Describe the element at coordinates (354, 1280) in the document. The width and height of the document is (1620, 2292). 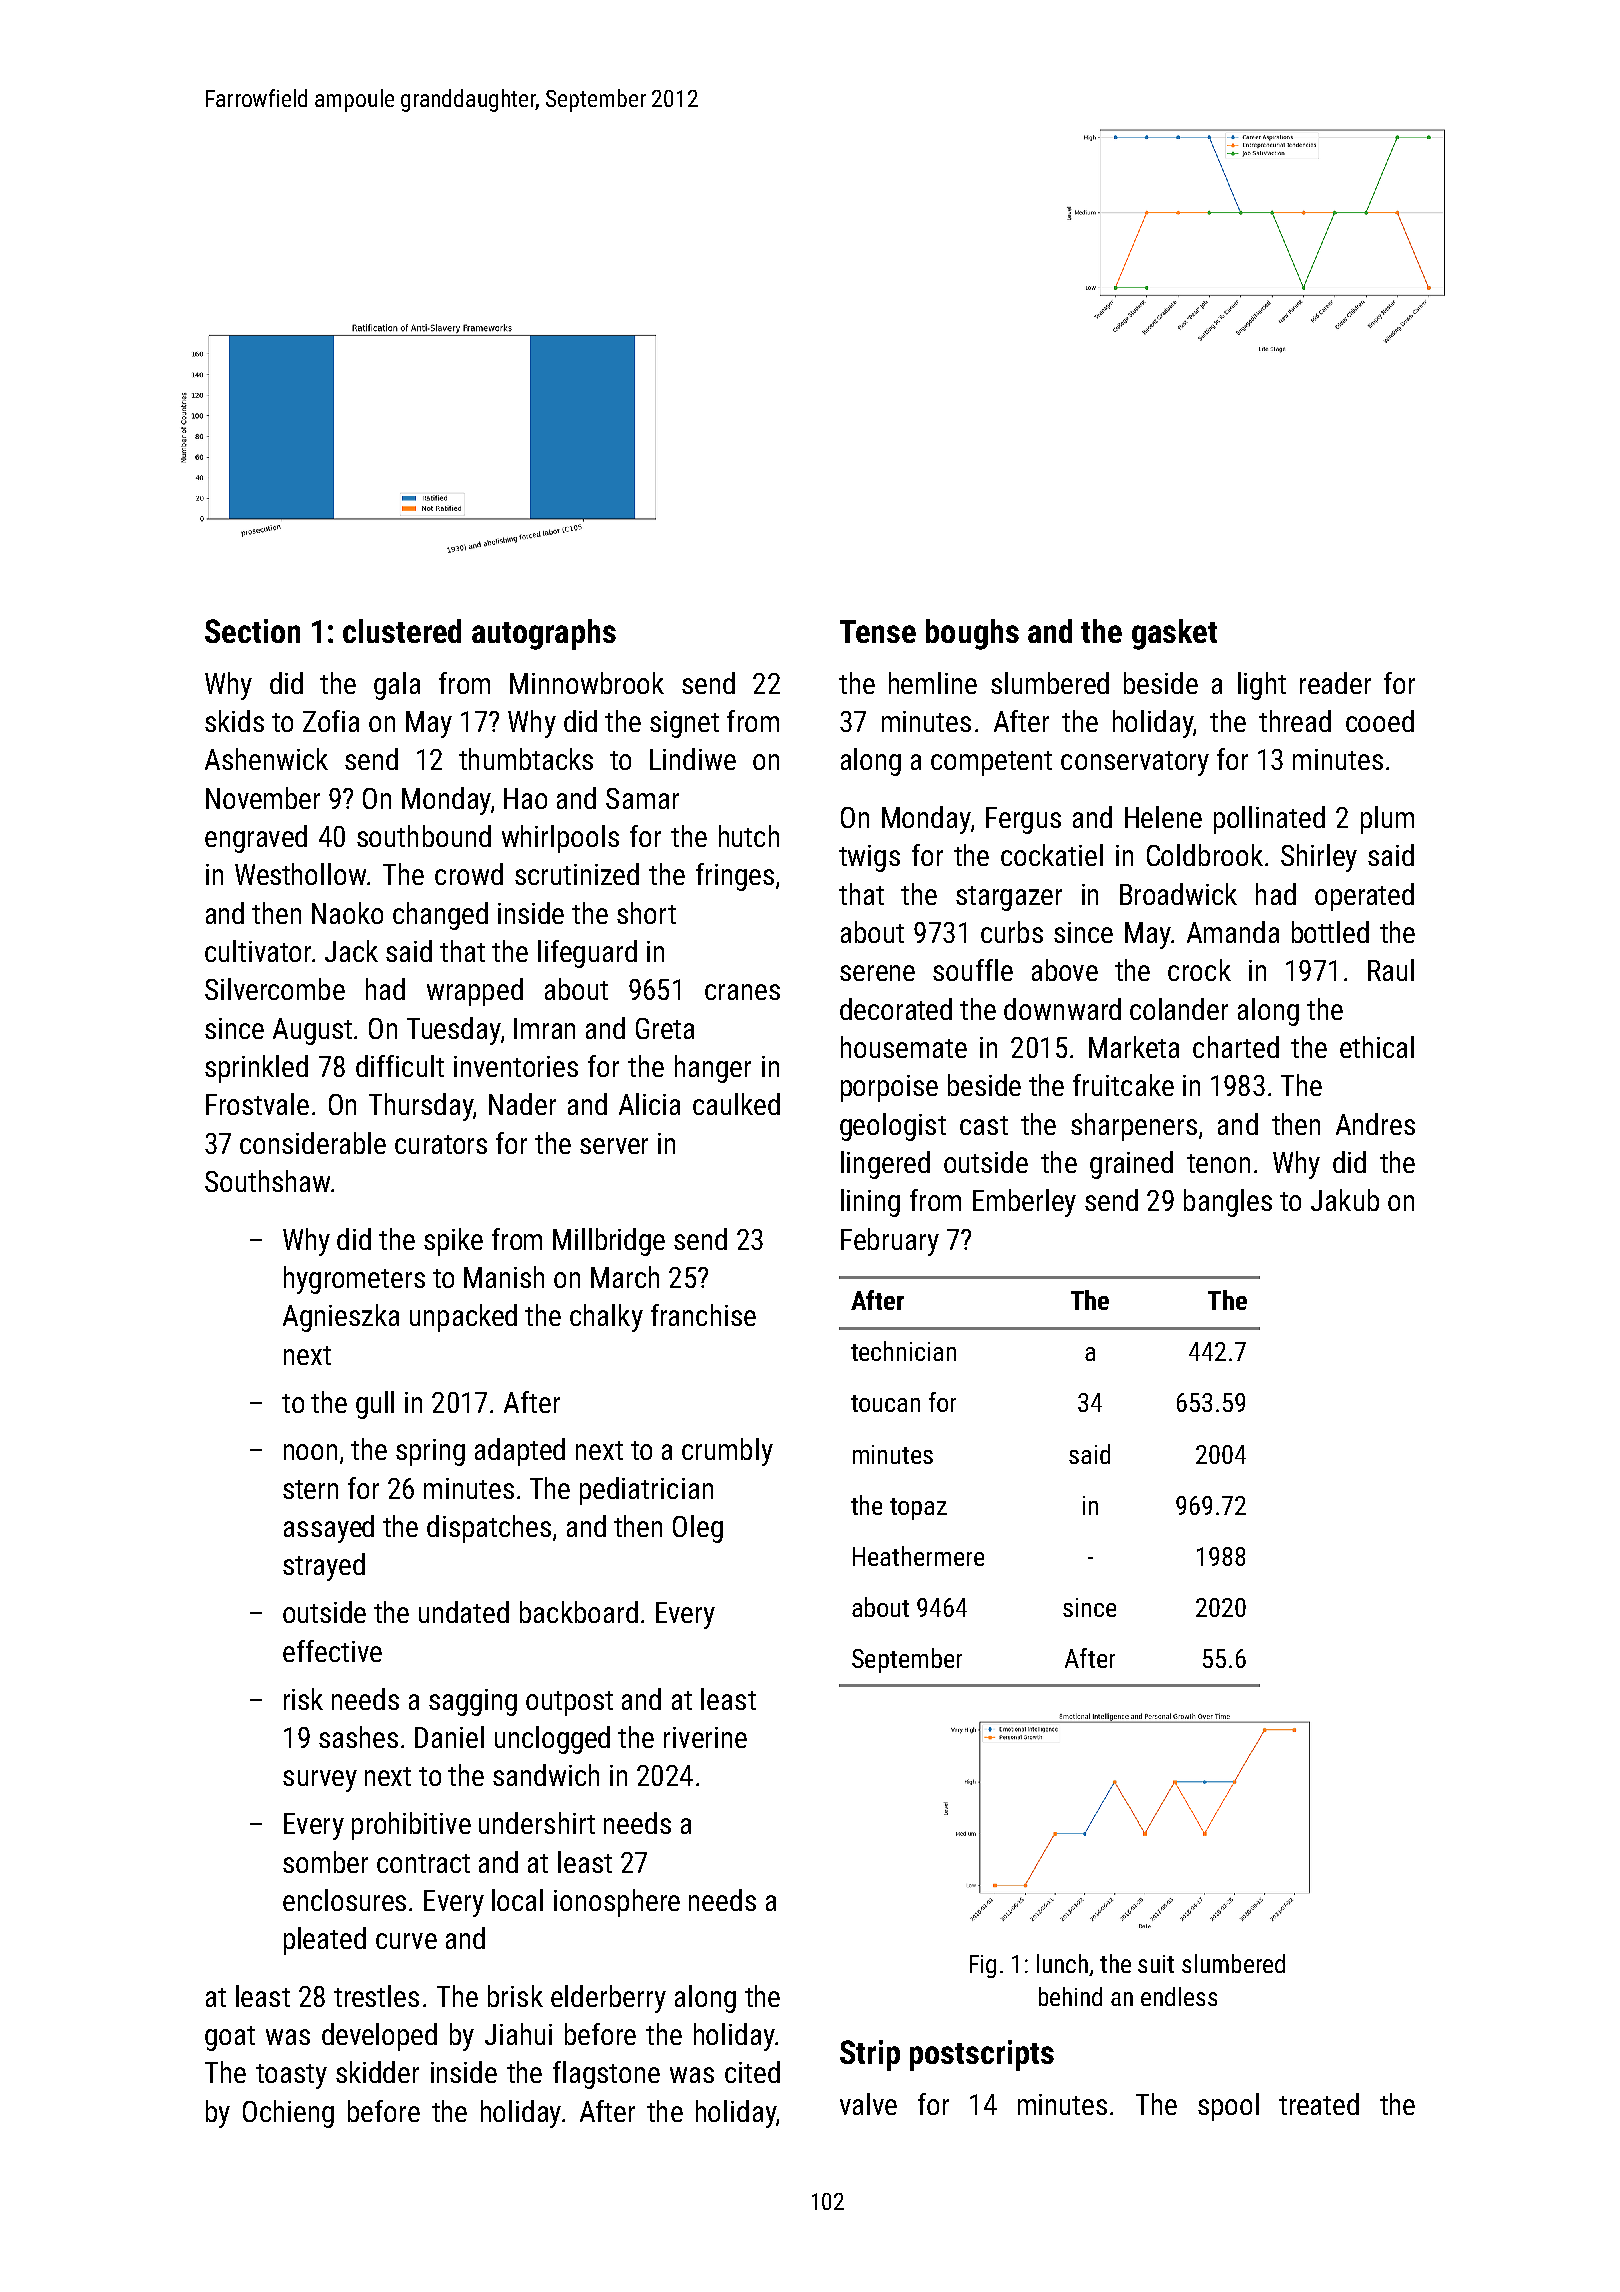
I see `hygrometers` at that location.
